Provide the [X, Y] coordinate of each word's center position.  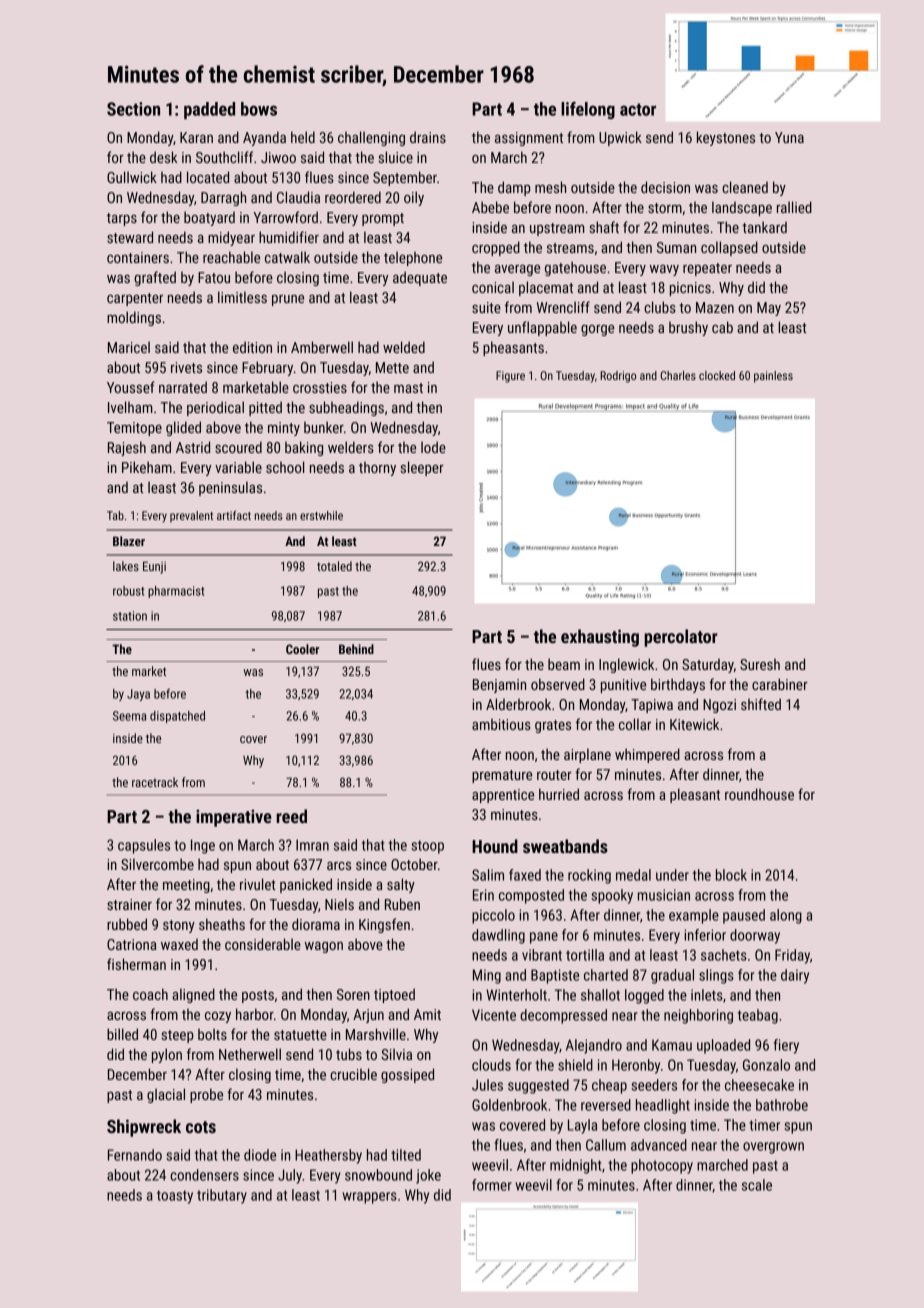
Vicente [494, 1015]
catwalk [287, 257]
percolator [681, 638]
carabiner [780, 684]
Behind [356, 649]
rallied [794, 207]
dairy [795, 976]
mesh [550, 187]
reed [291, 816]
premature [502, 776]
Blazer [129, 541]
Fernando [135, 1155]
